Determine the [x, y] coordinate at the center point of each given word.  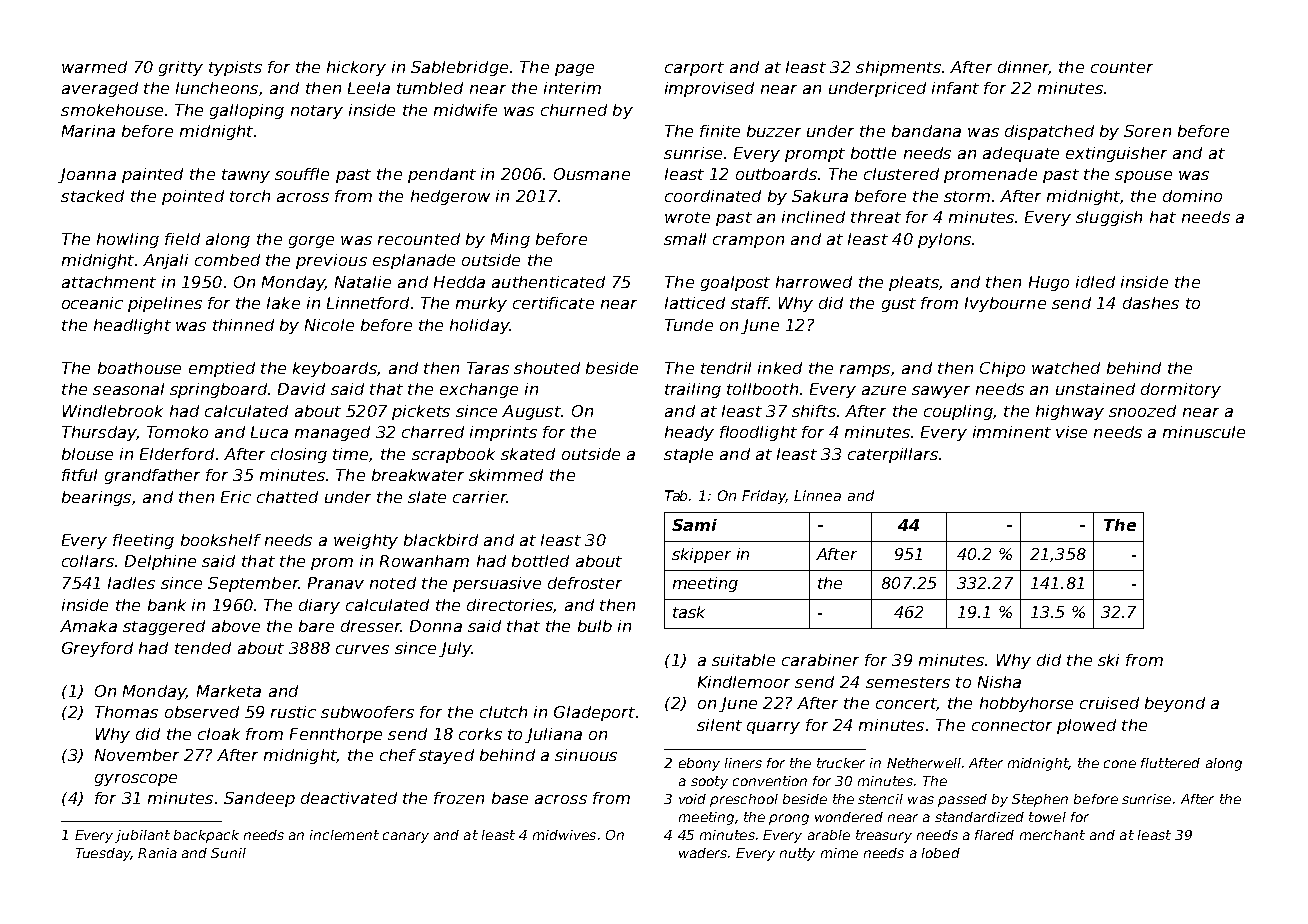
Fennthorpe [336, 735]
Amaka [88, 626]
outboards [776, 174]
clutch [503, 712]
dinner [1023, 68]
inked [780, 368]
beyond [1175, 704]
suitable [743, 660]
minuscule [1204, 432]
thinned [243, 325]
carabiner [820, 660]
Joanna [87, 175]
